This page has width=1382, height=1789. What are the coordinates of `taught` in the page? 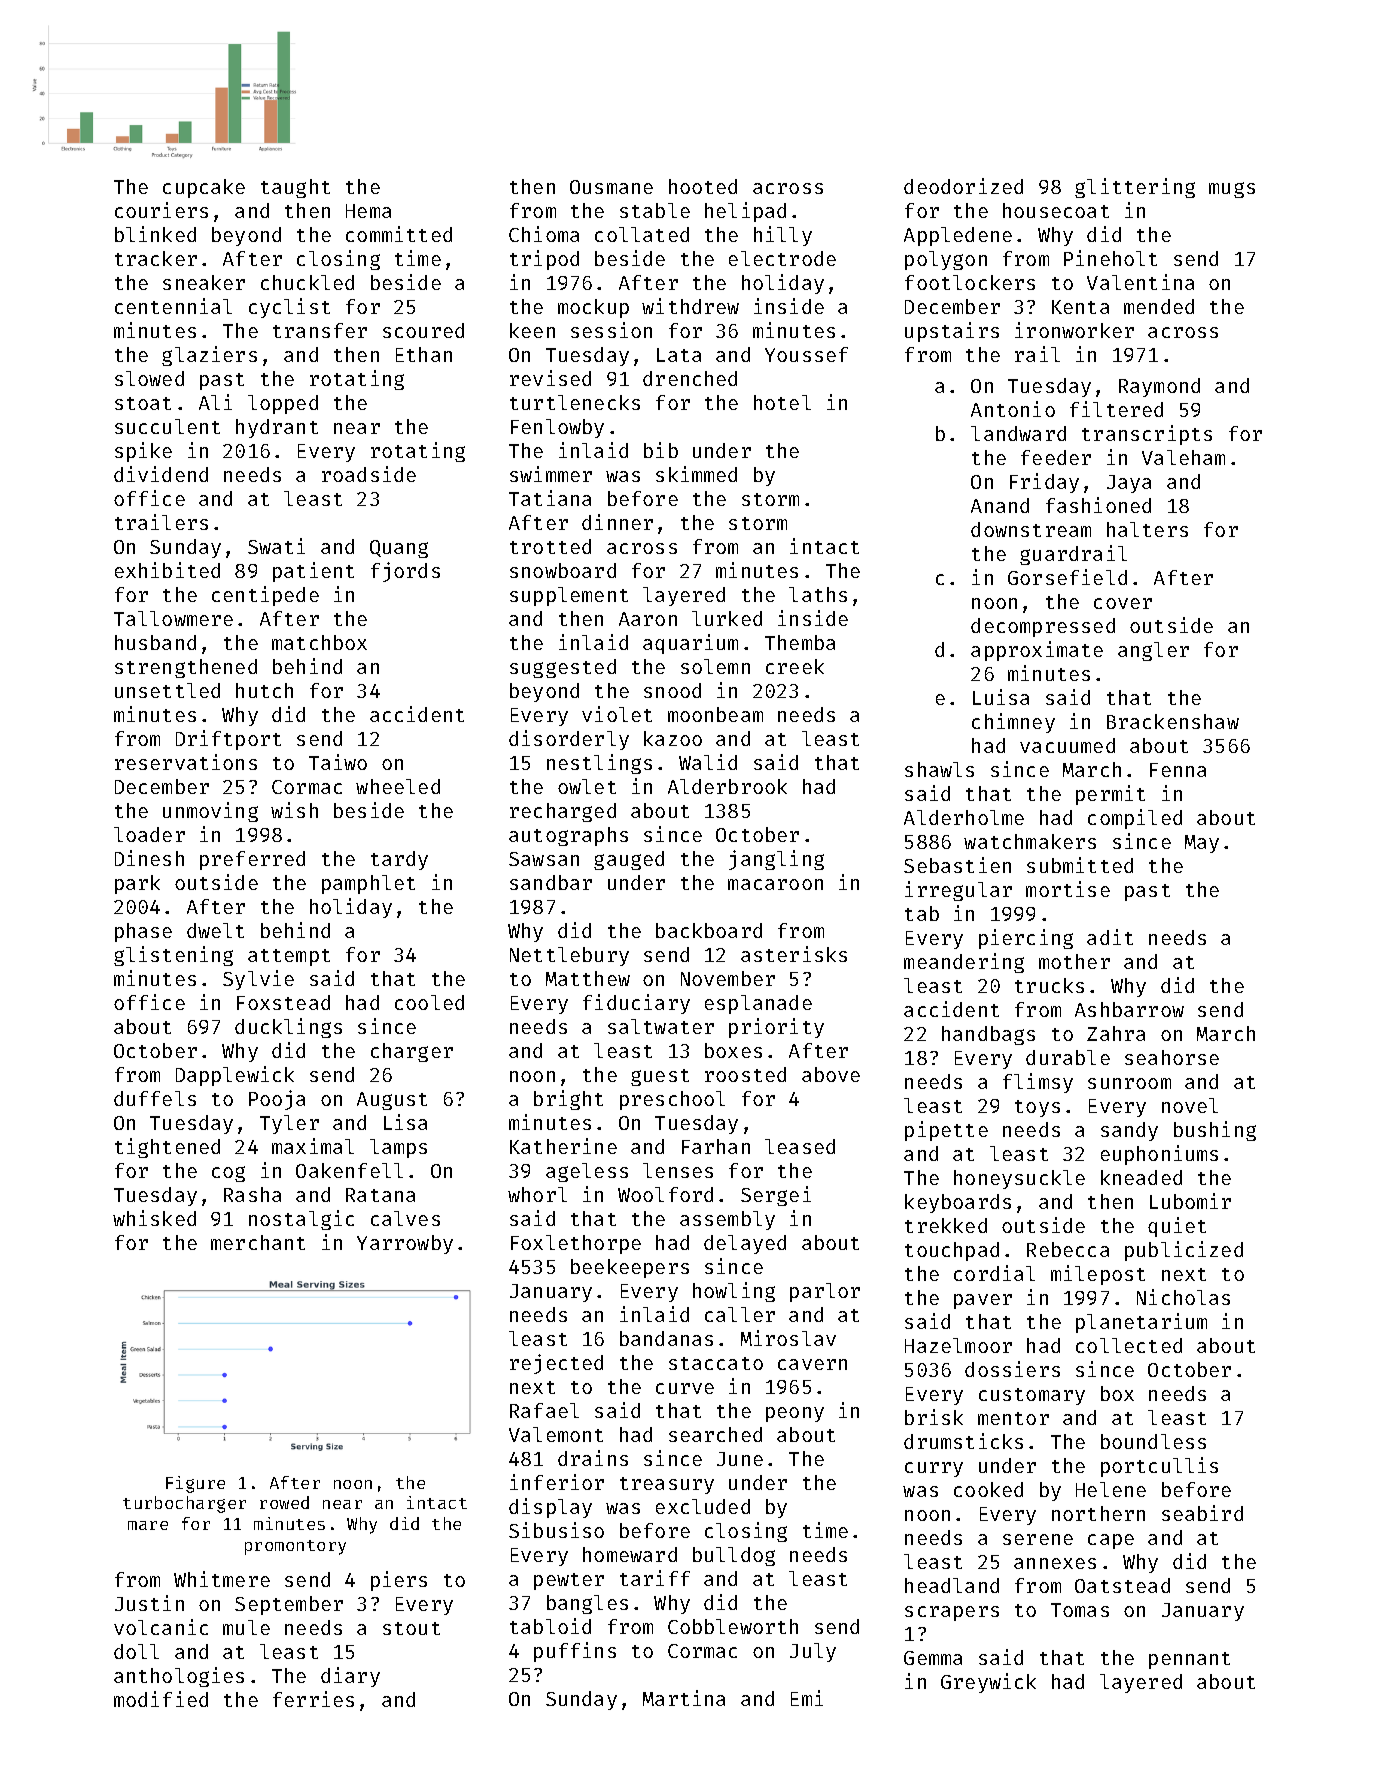 It's located at (295, 188).
